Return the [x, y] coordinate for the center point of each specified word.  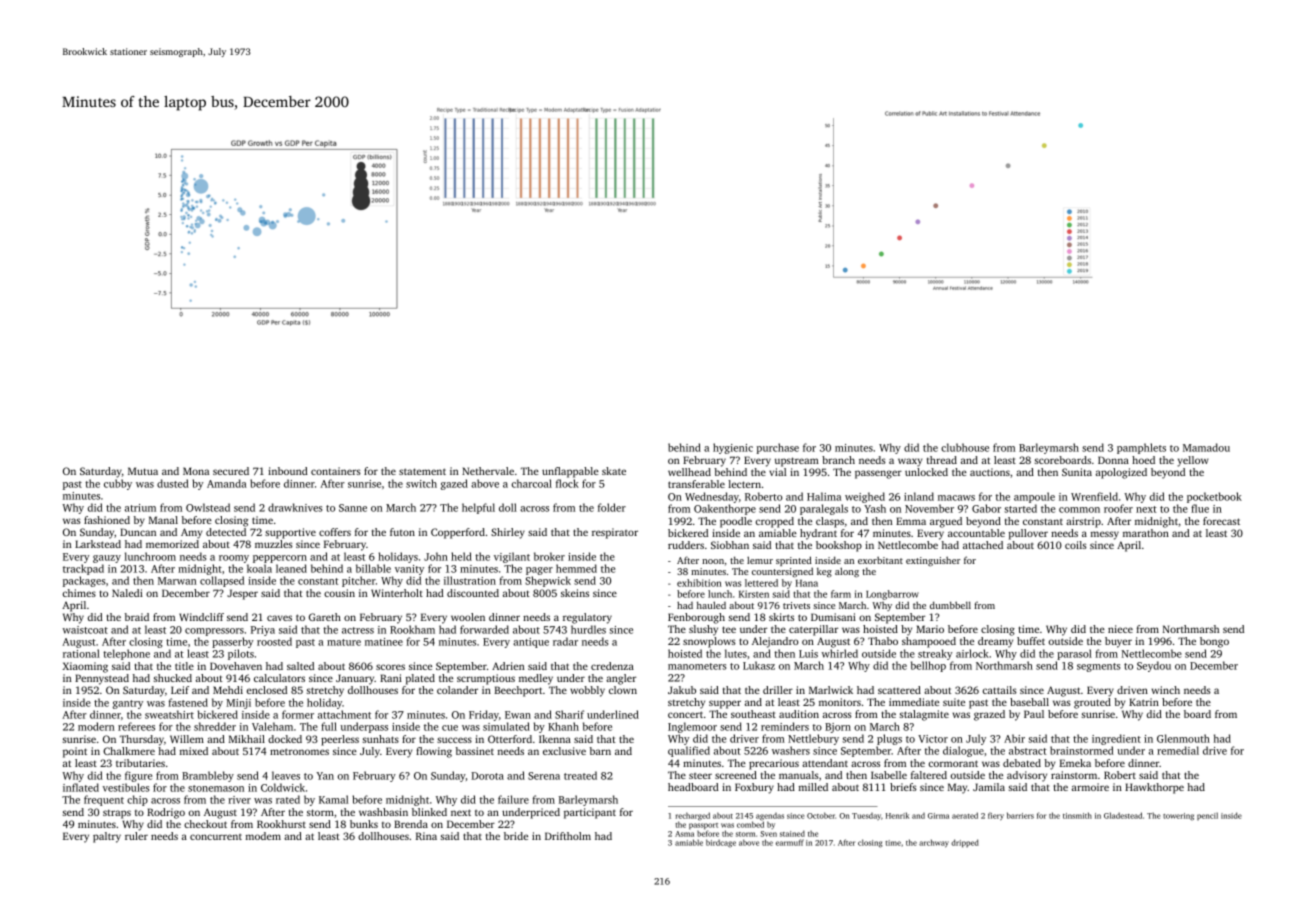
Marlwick [831, 690]
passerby [232, 642]
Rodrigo [166, 813]
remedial [1178, 750]
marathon [1146, 533]
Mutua [143, 471]
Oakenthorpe [725, 509]
